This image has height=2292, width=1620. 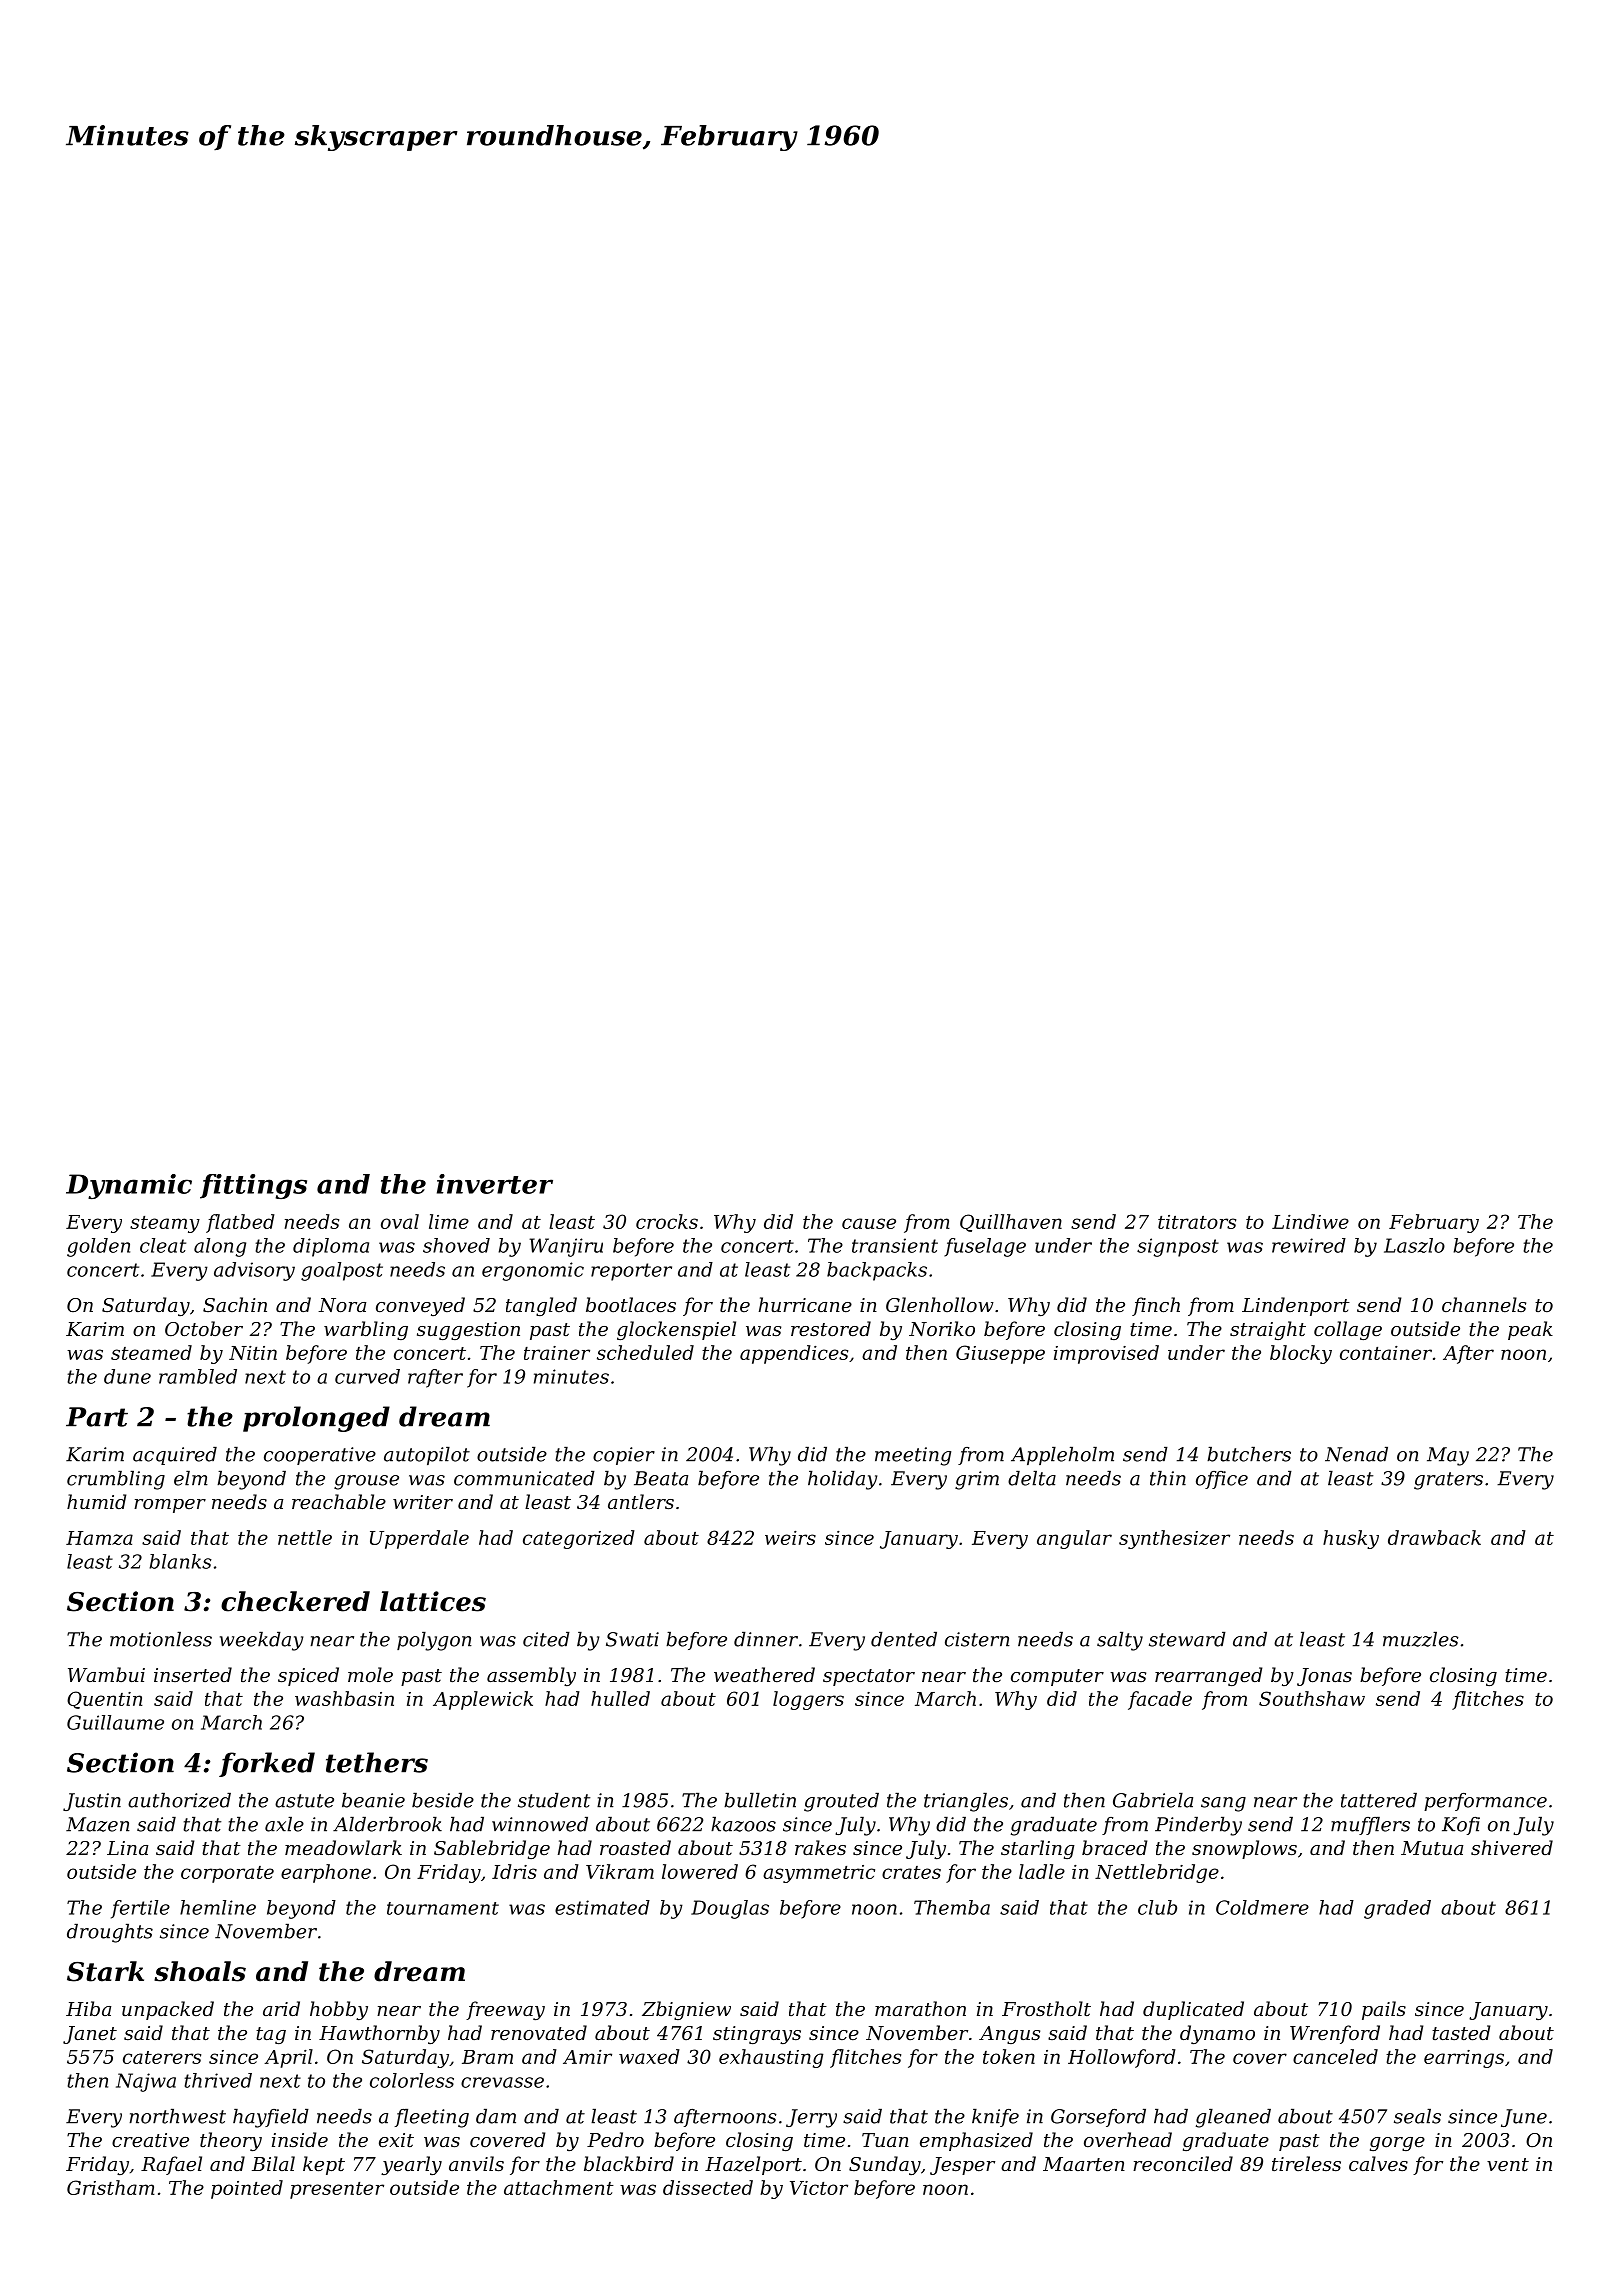 I want to click on Quillhaven, so click(x=1011, y=1223).
